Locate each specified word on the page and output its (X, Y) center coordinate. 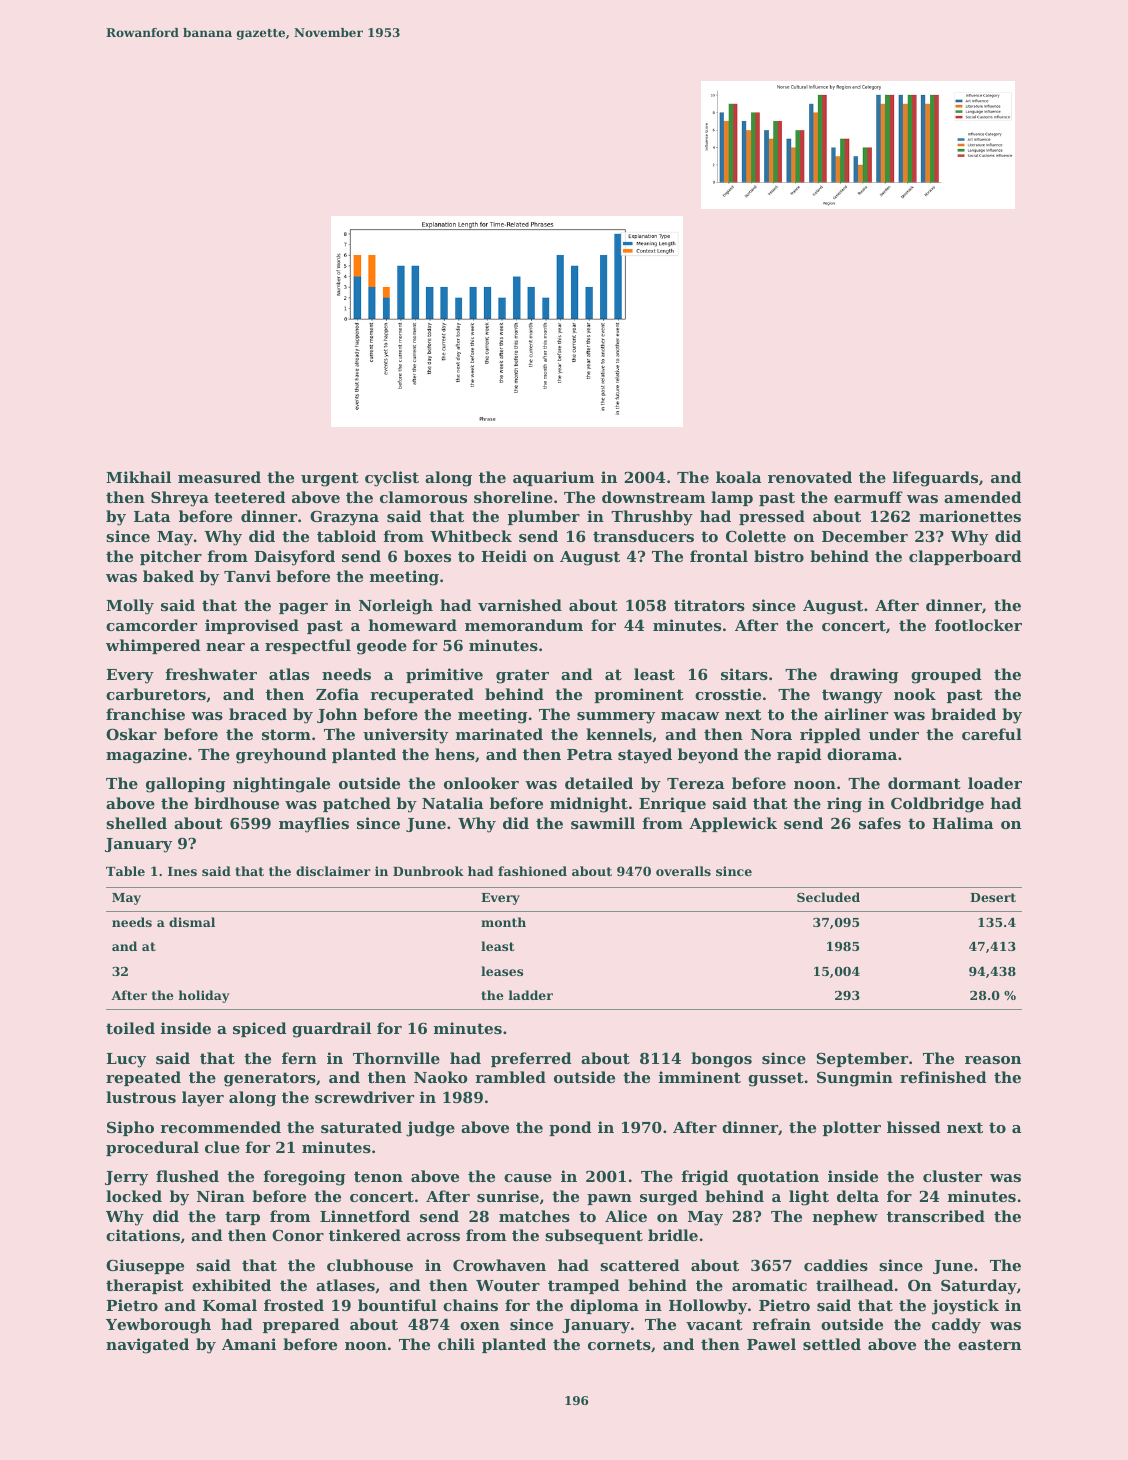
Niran (221, 1196)
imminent (700, 1077)
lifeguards (935, 479)
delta (858, 1196)
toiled (130, 1028)
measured (219, 477)
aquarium (553, 478)
